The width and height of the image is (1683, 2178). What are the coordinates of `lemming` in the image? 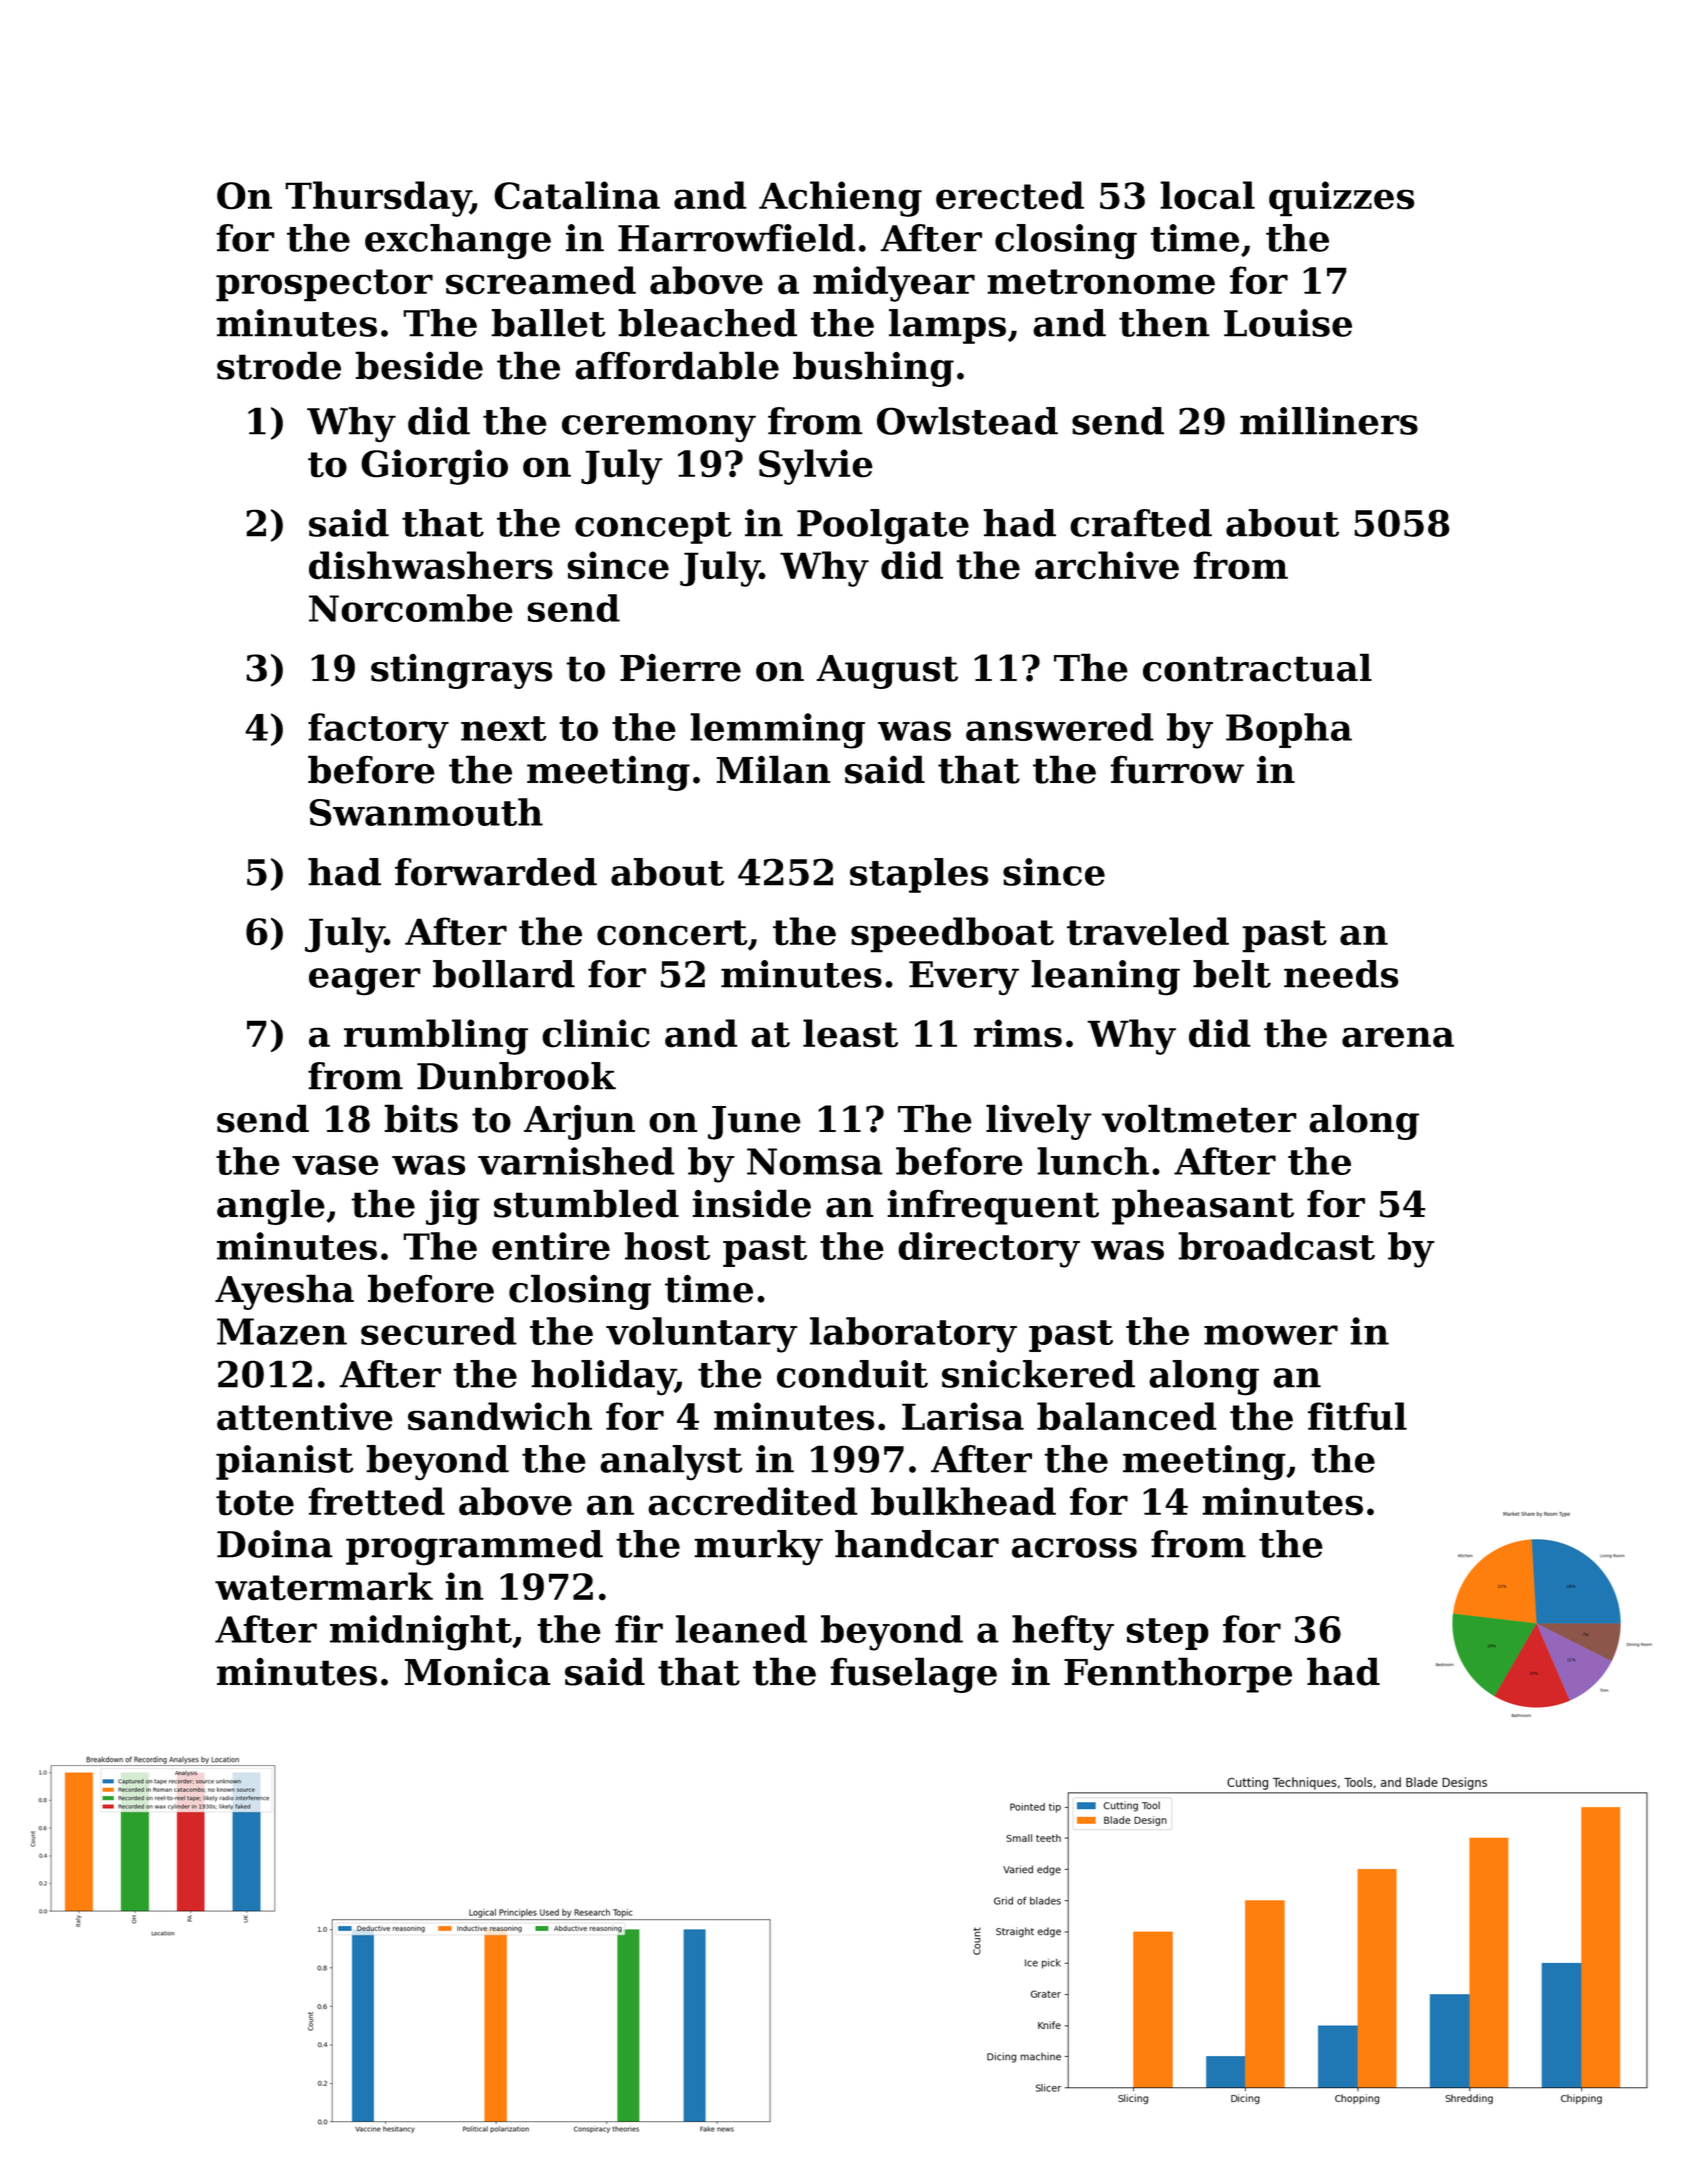 It's located at (777, 731).
